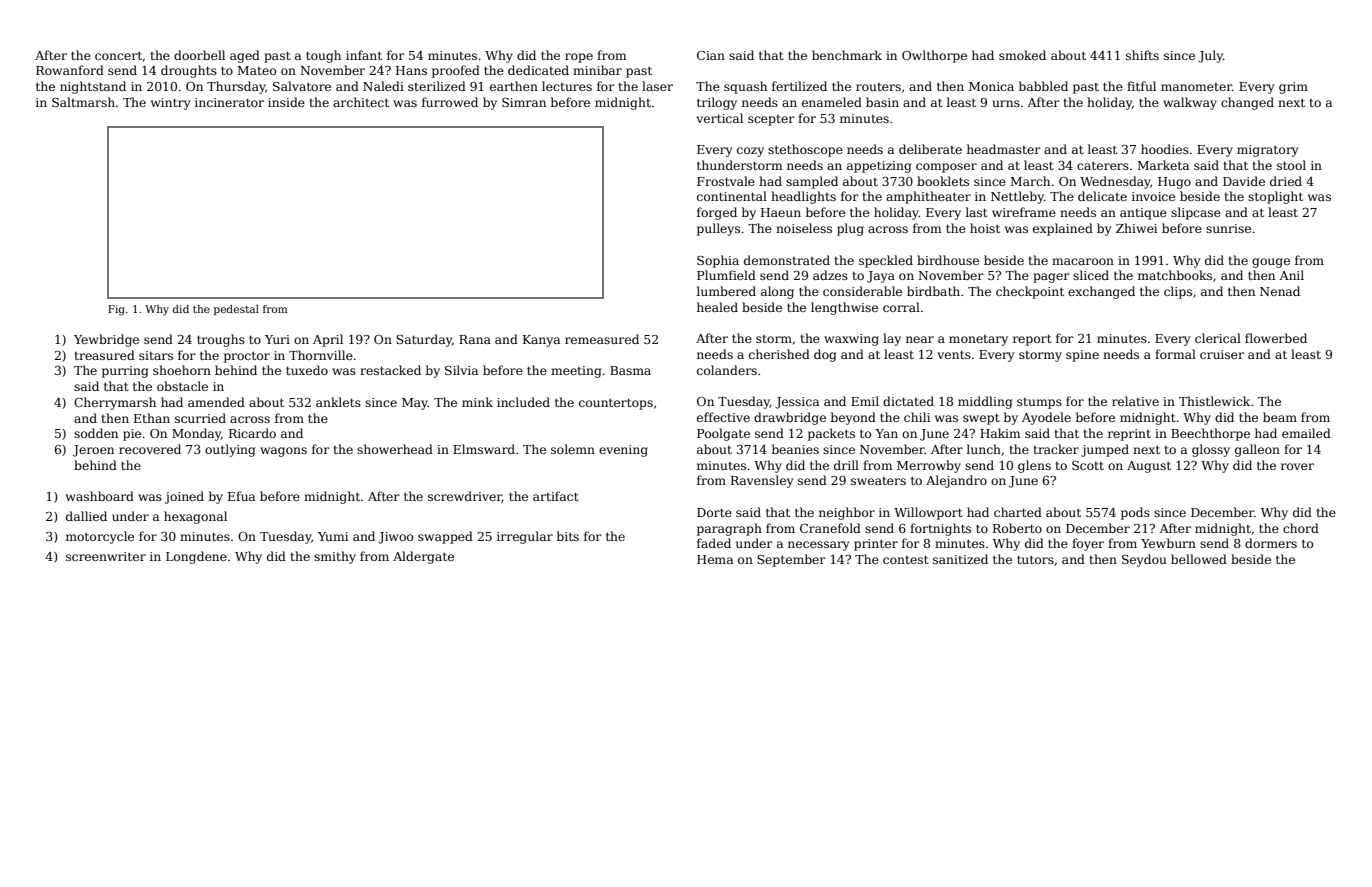 This document has height=887, width=1372. Describe the element at coordinates (1046, 418) in the document. I see `Ayodele` at that location.
